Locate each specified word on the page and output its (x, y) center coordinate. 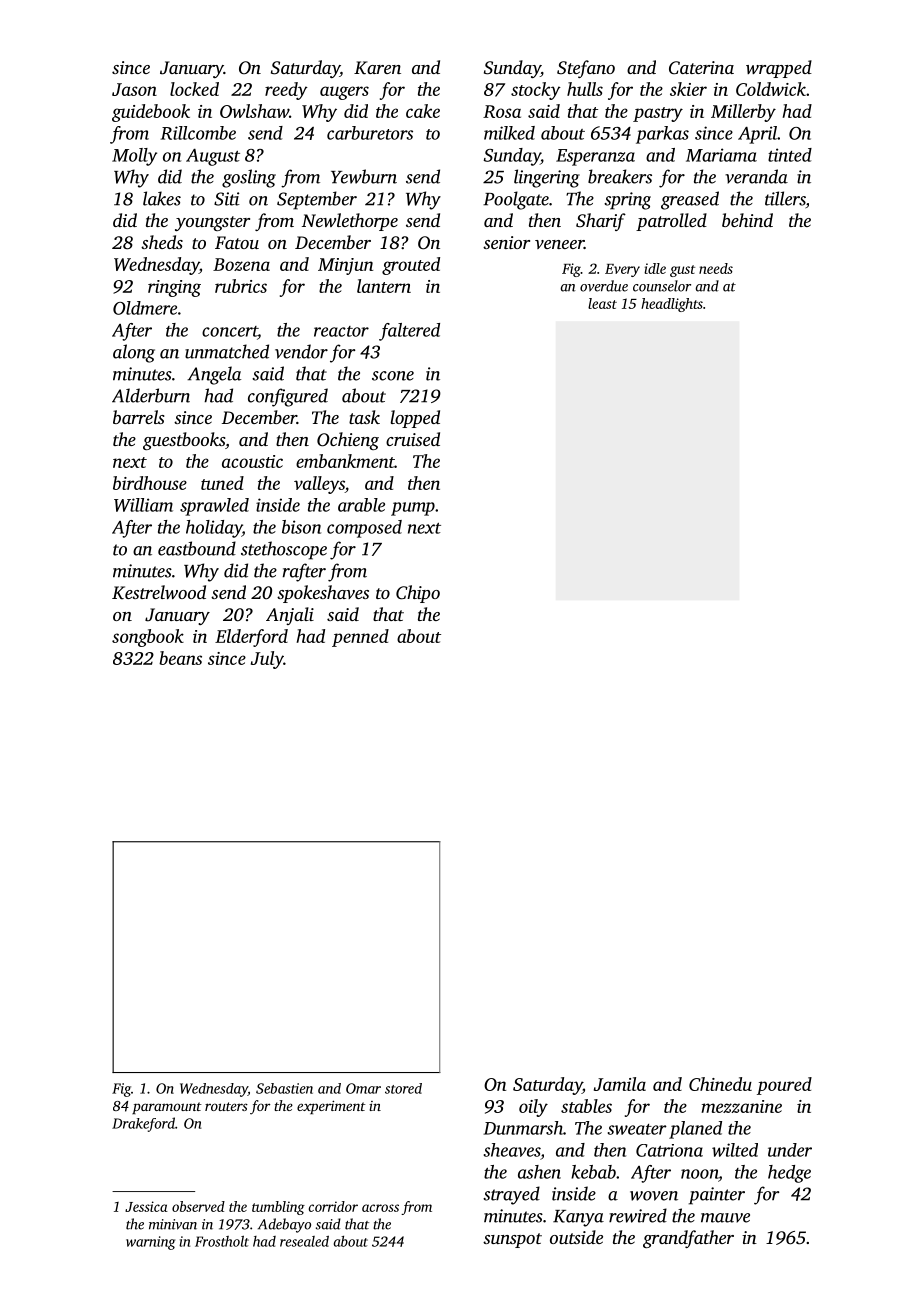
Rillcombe (198, 133)
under (790, 1150)
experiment (331, 1107)
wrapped (779, 69)
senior (506, 242)
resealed (304, 1241)
